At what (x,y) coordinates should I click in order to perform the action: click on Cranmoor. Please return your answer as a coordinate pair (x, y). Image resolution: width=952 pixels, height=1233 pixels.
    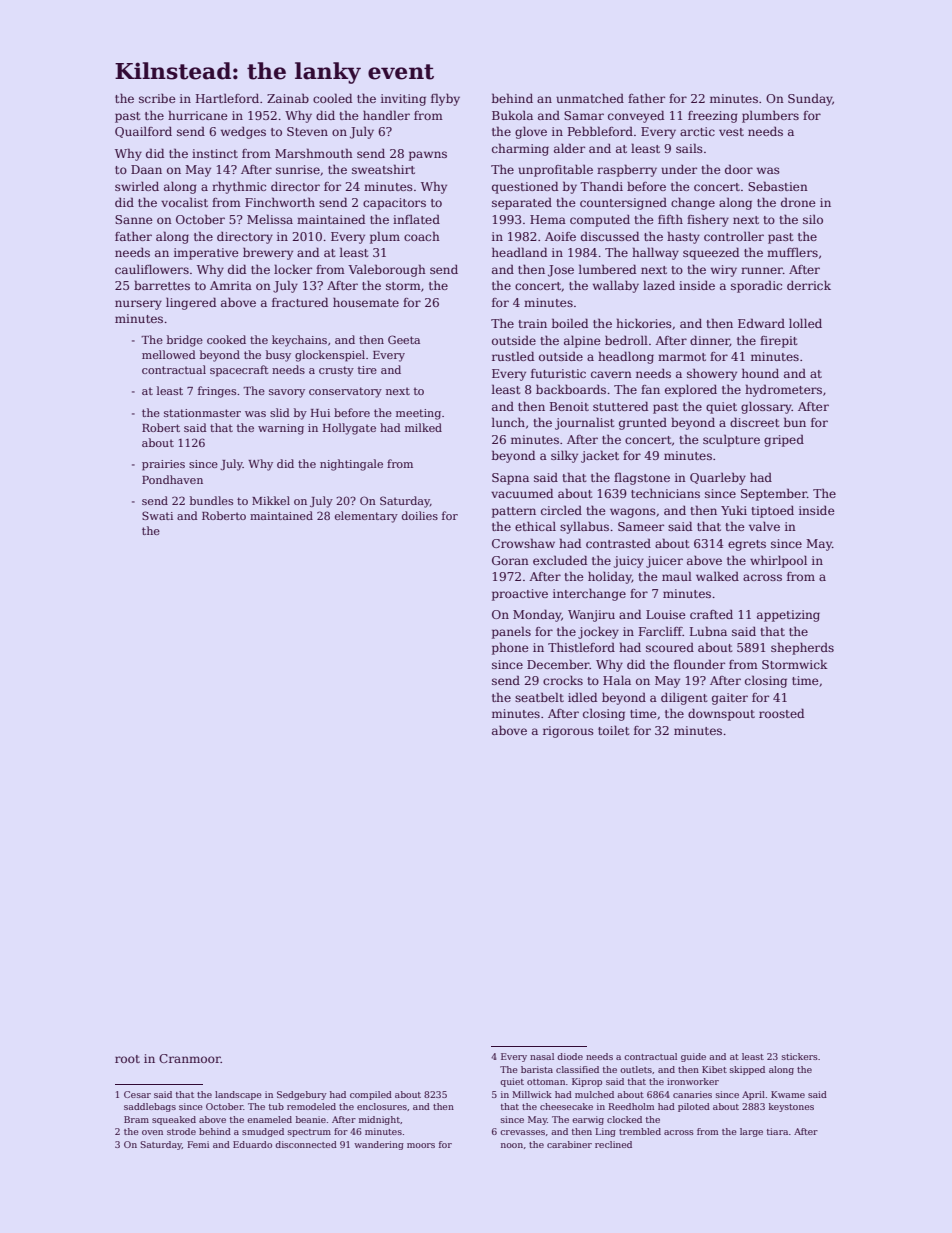
    Looking at the image, I should click on (190, 1058).
